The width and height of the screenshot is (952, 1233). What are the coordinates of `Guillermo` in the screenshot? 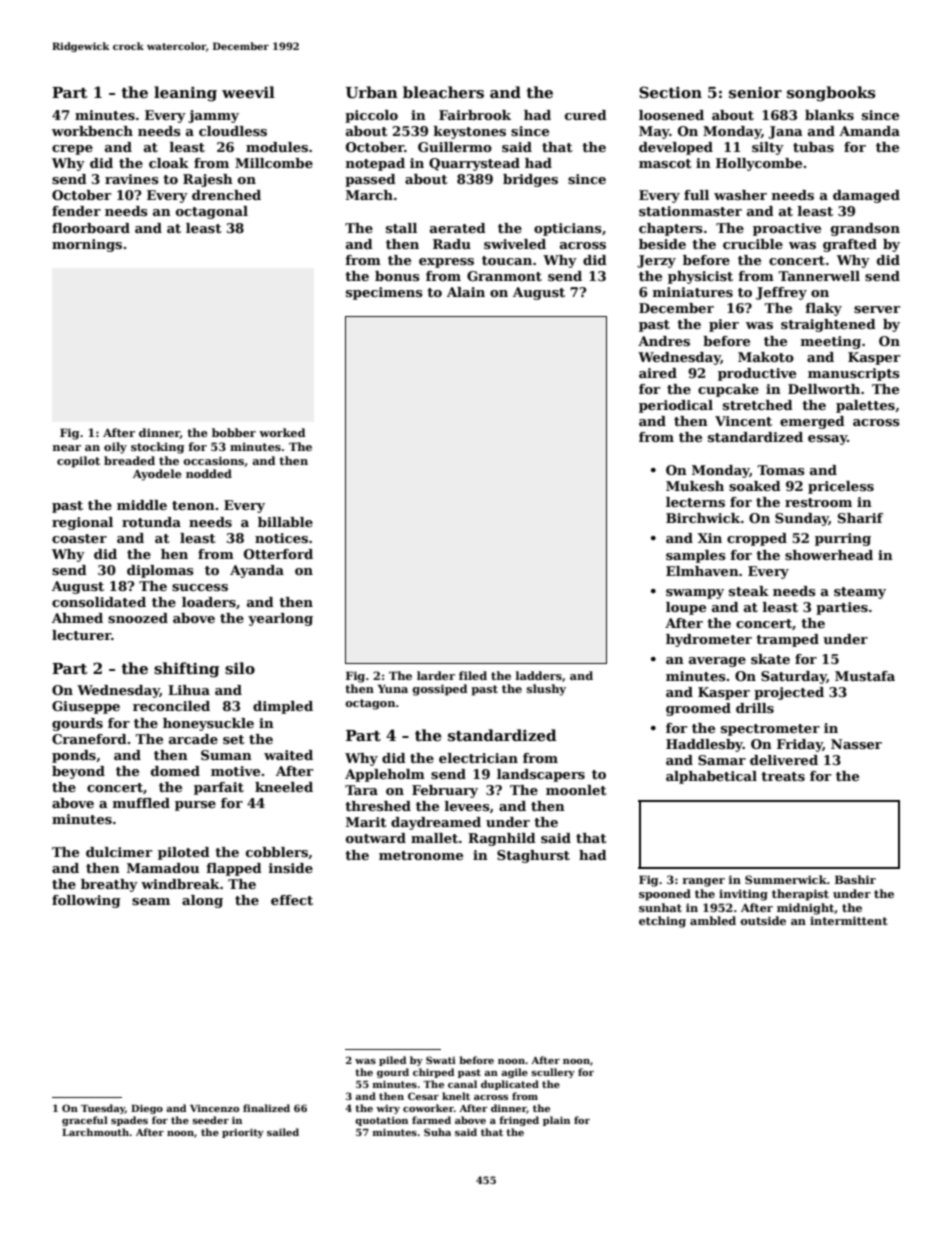 It's located at (455, 147).
